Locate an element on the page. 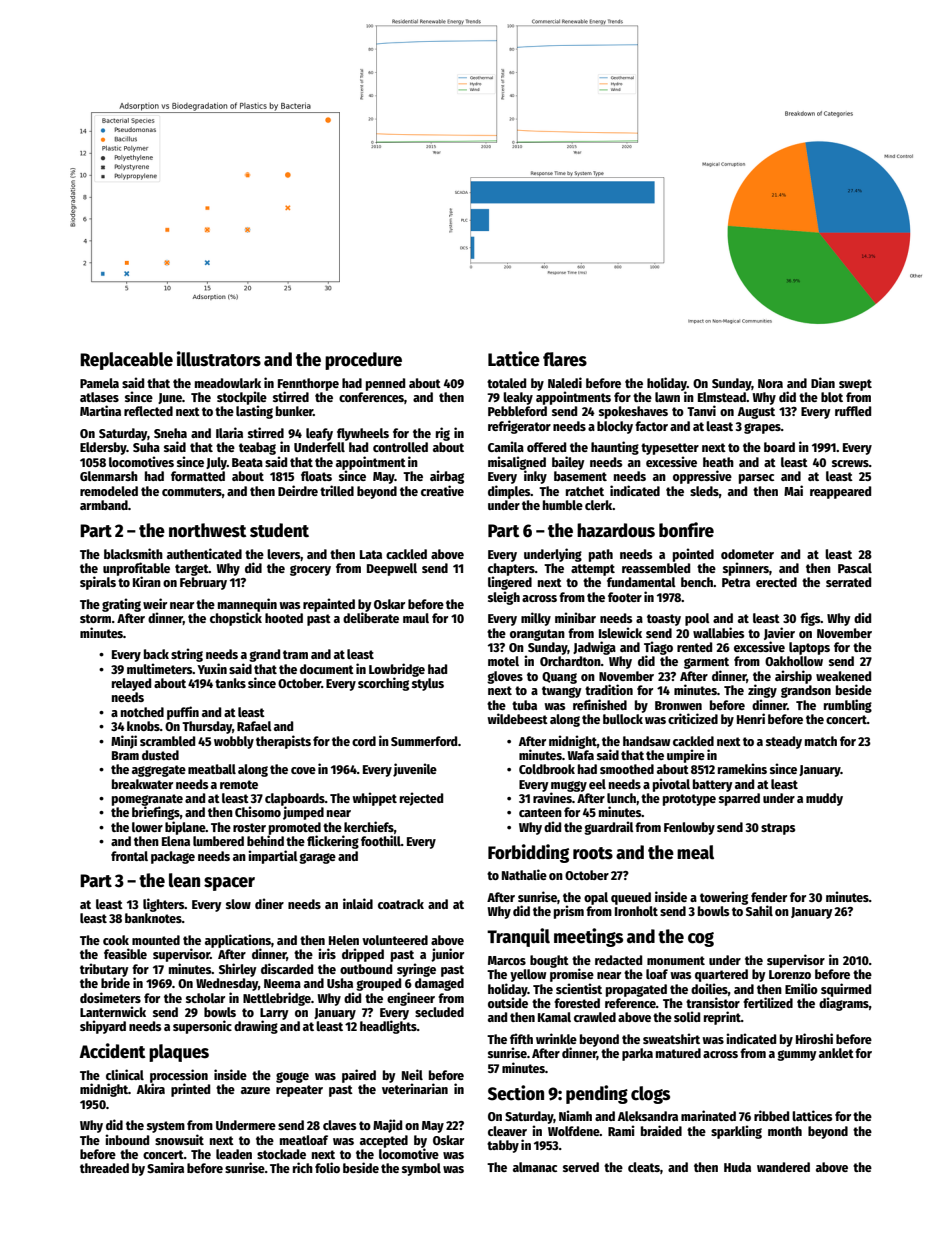 Image resolution: width=952 pixels, height=1233 pixels. threaded is located at coordinates (104, 1168).
